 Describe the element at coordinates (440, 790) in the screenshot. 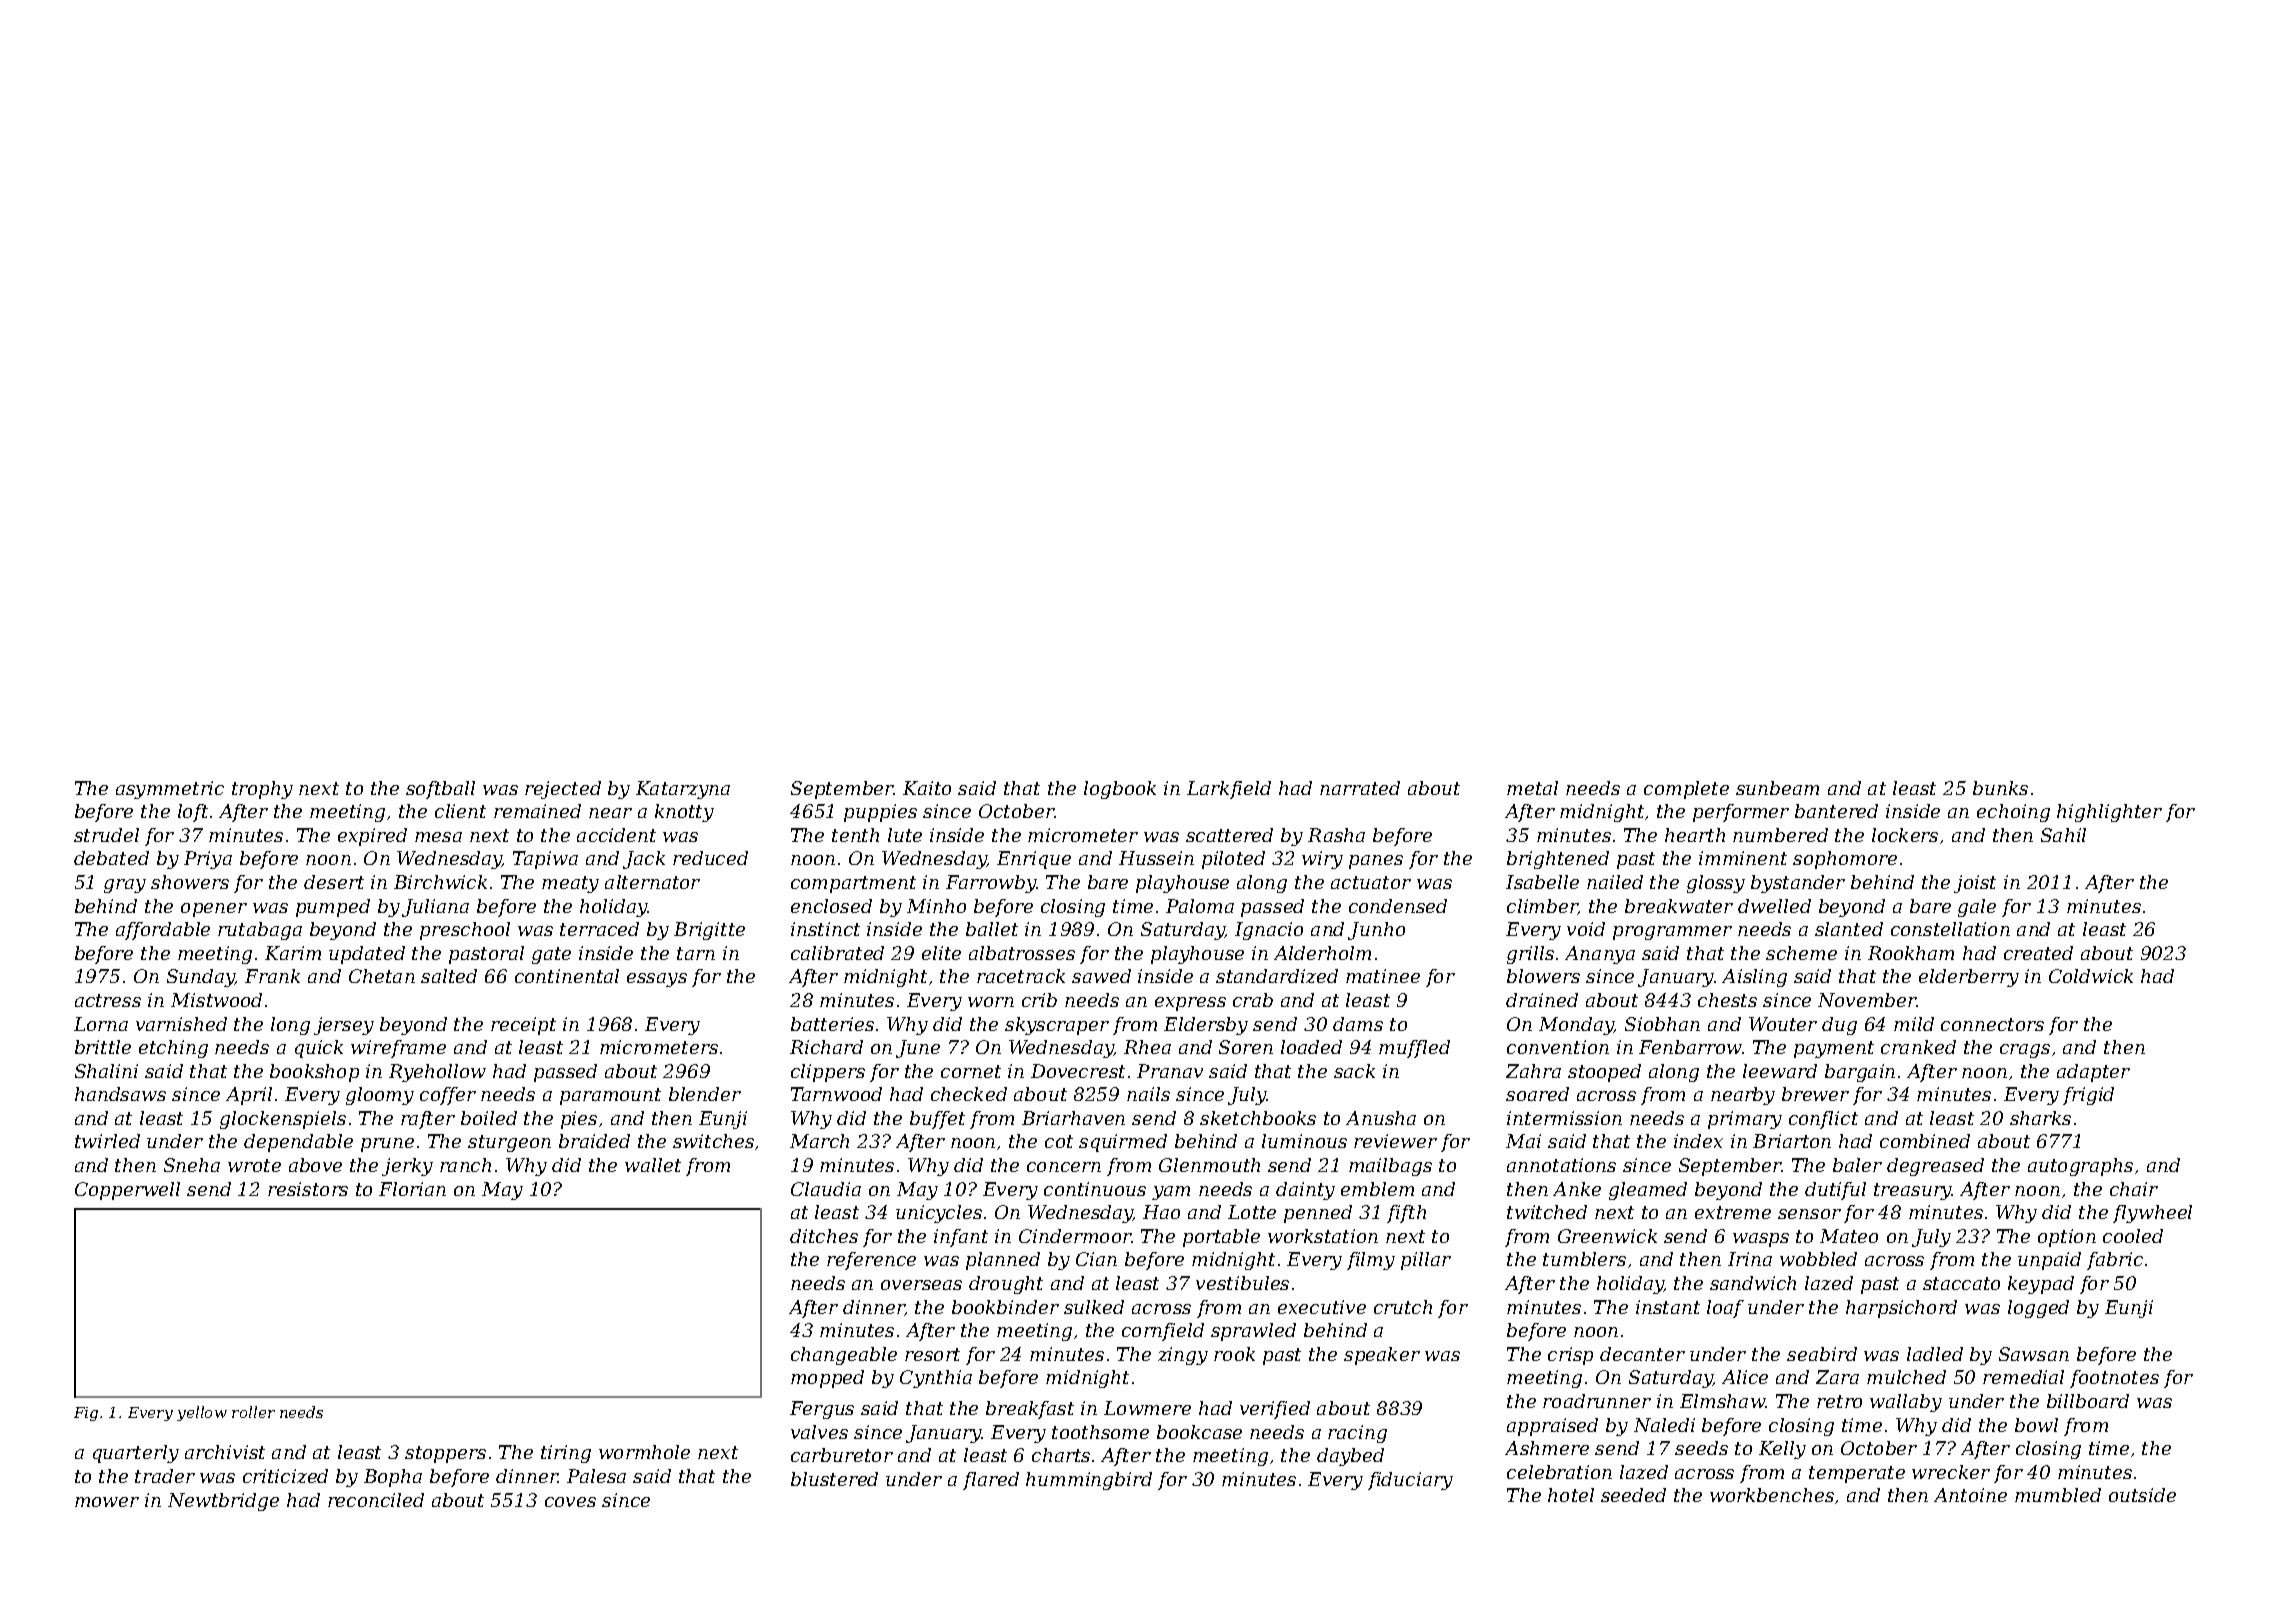

I see `softball` at that location.
